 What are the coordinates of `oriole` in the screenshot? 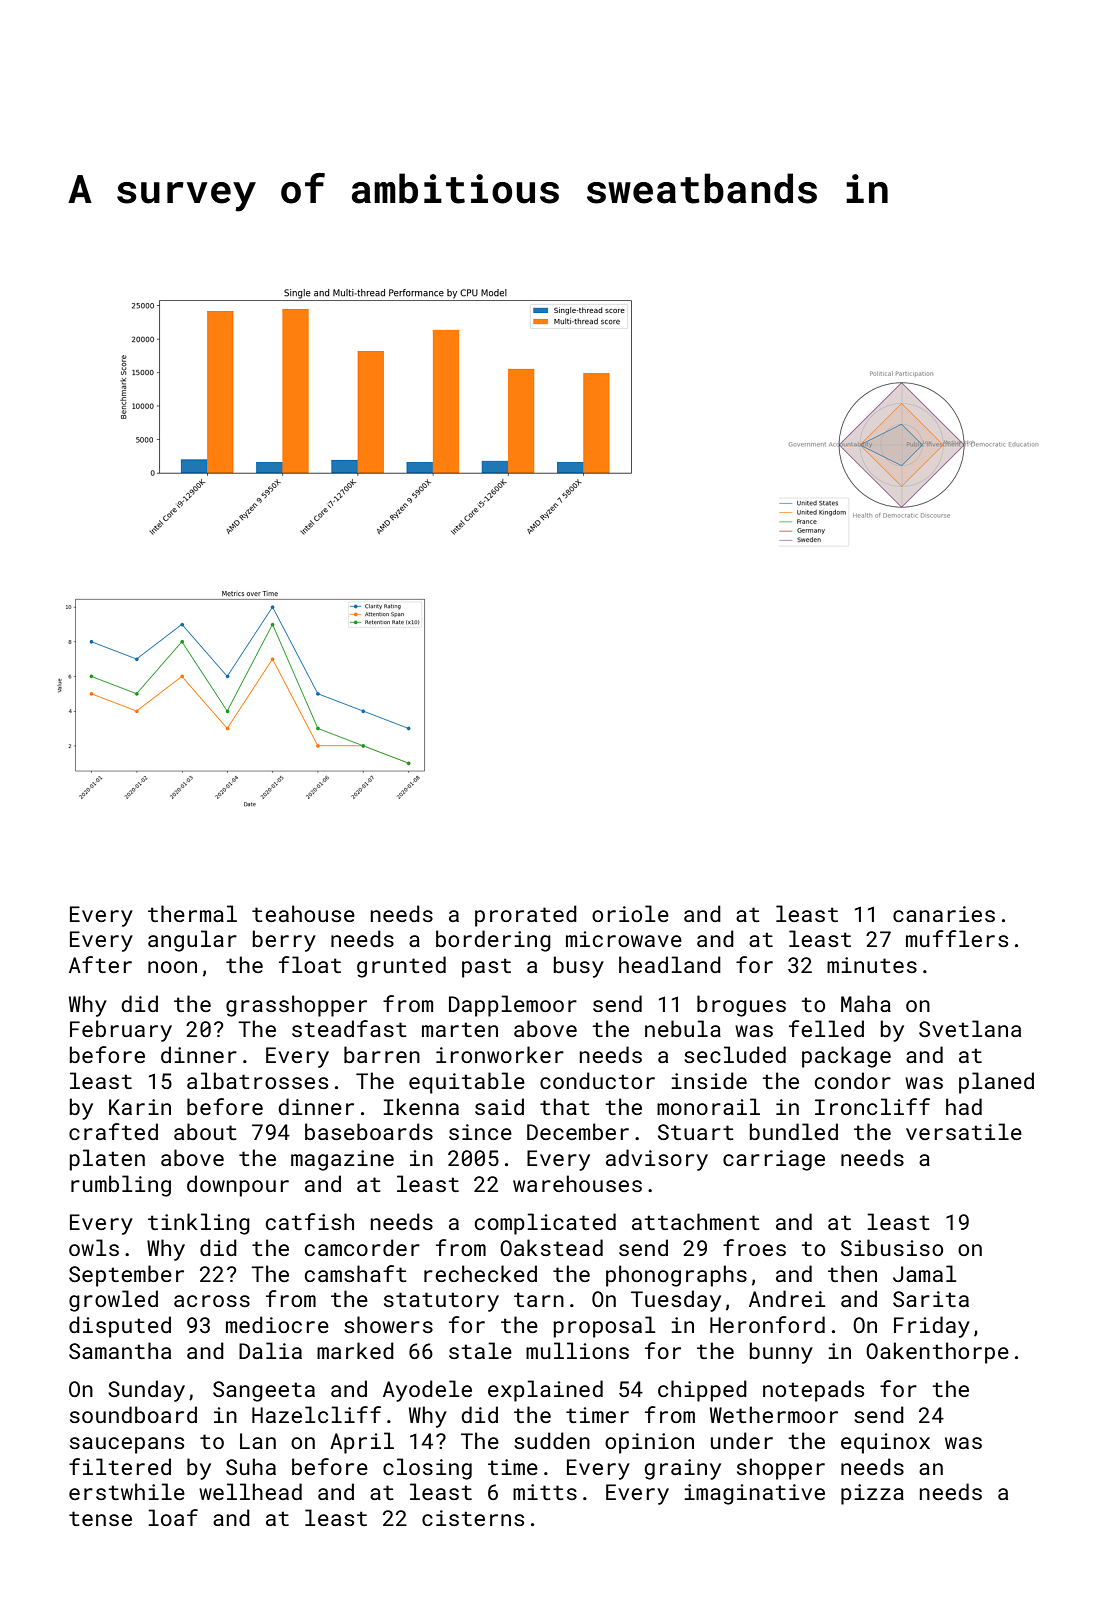 It's located at (630, 913).
